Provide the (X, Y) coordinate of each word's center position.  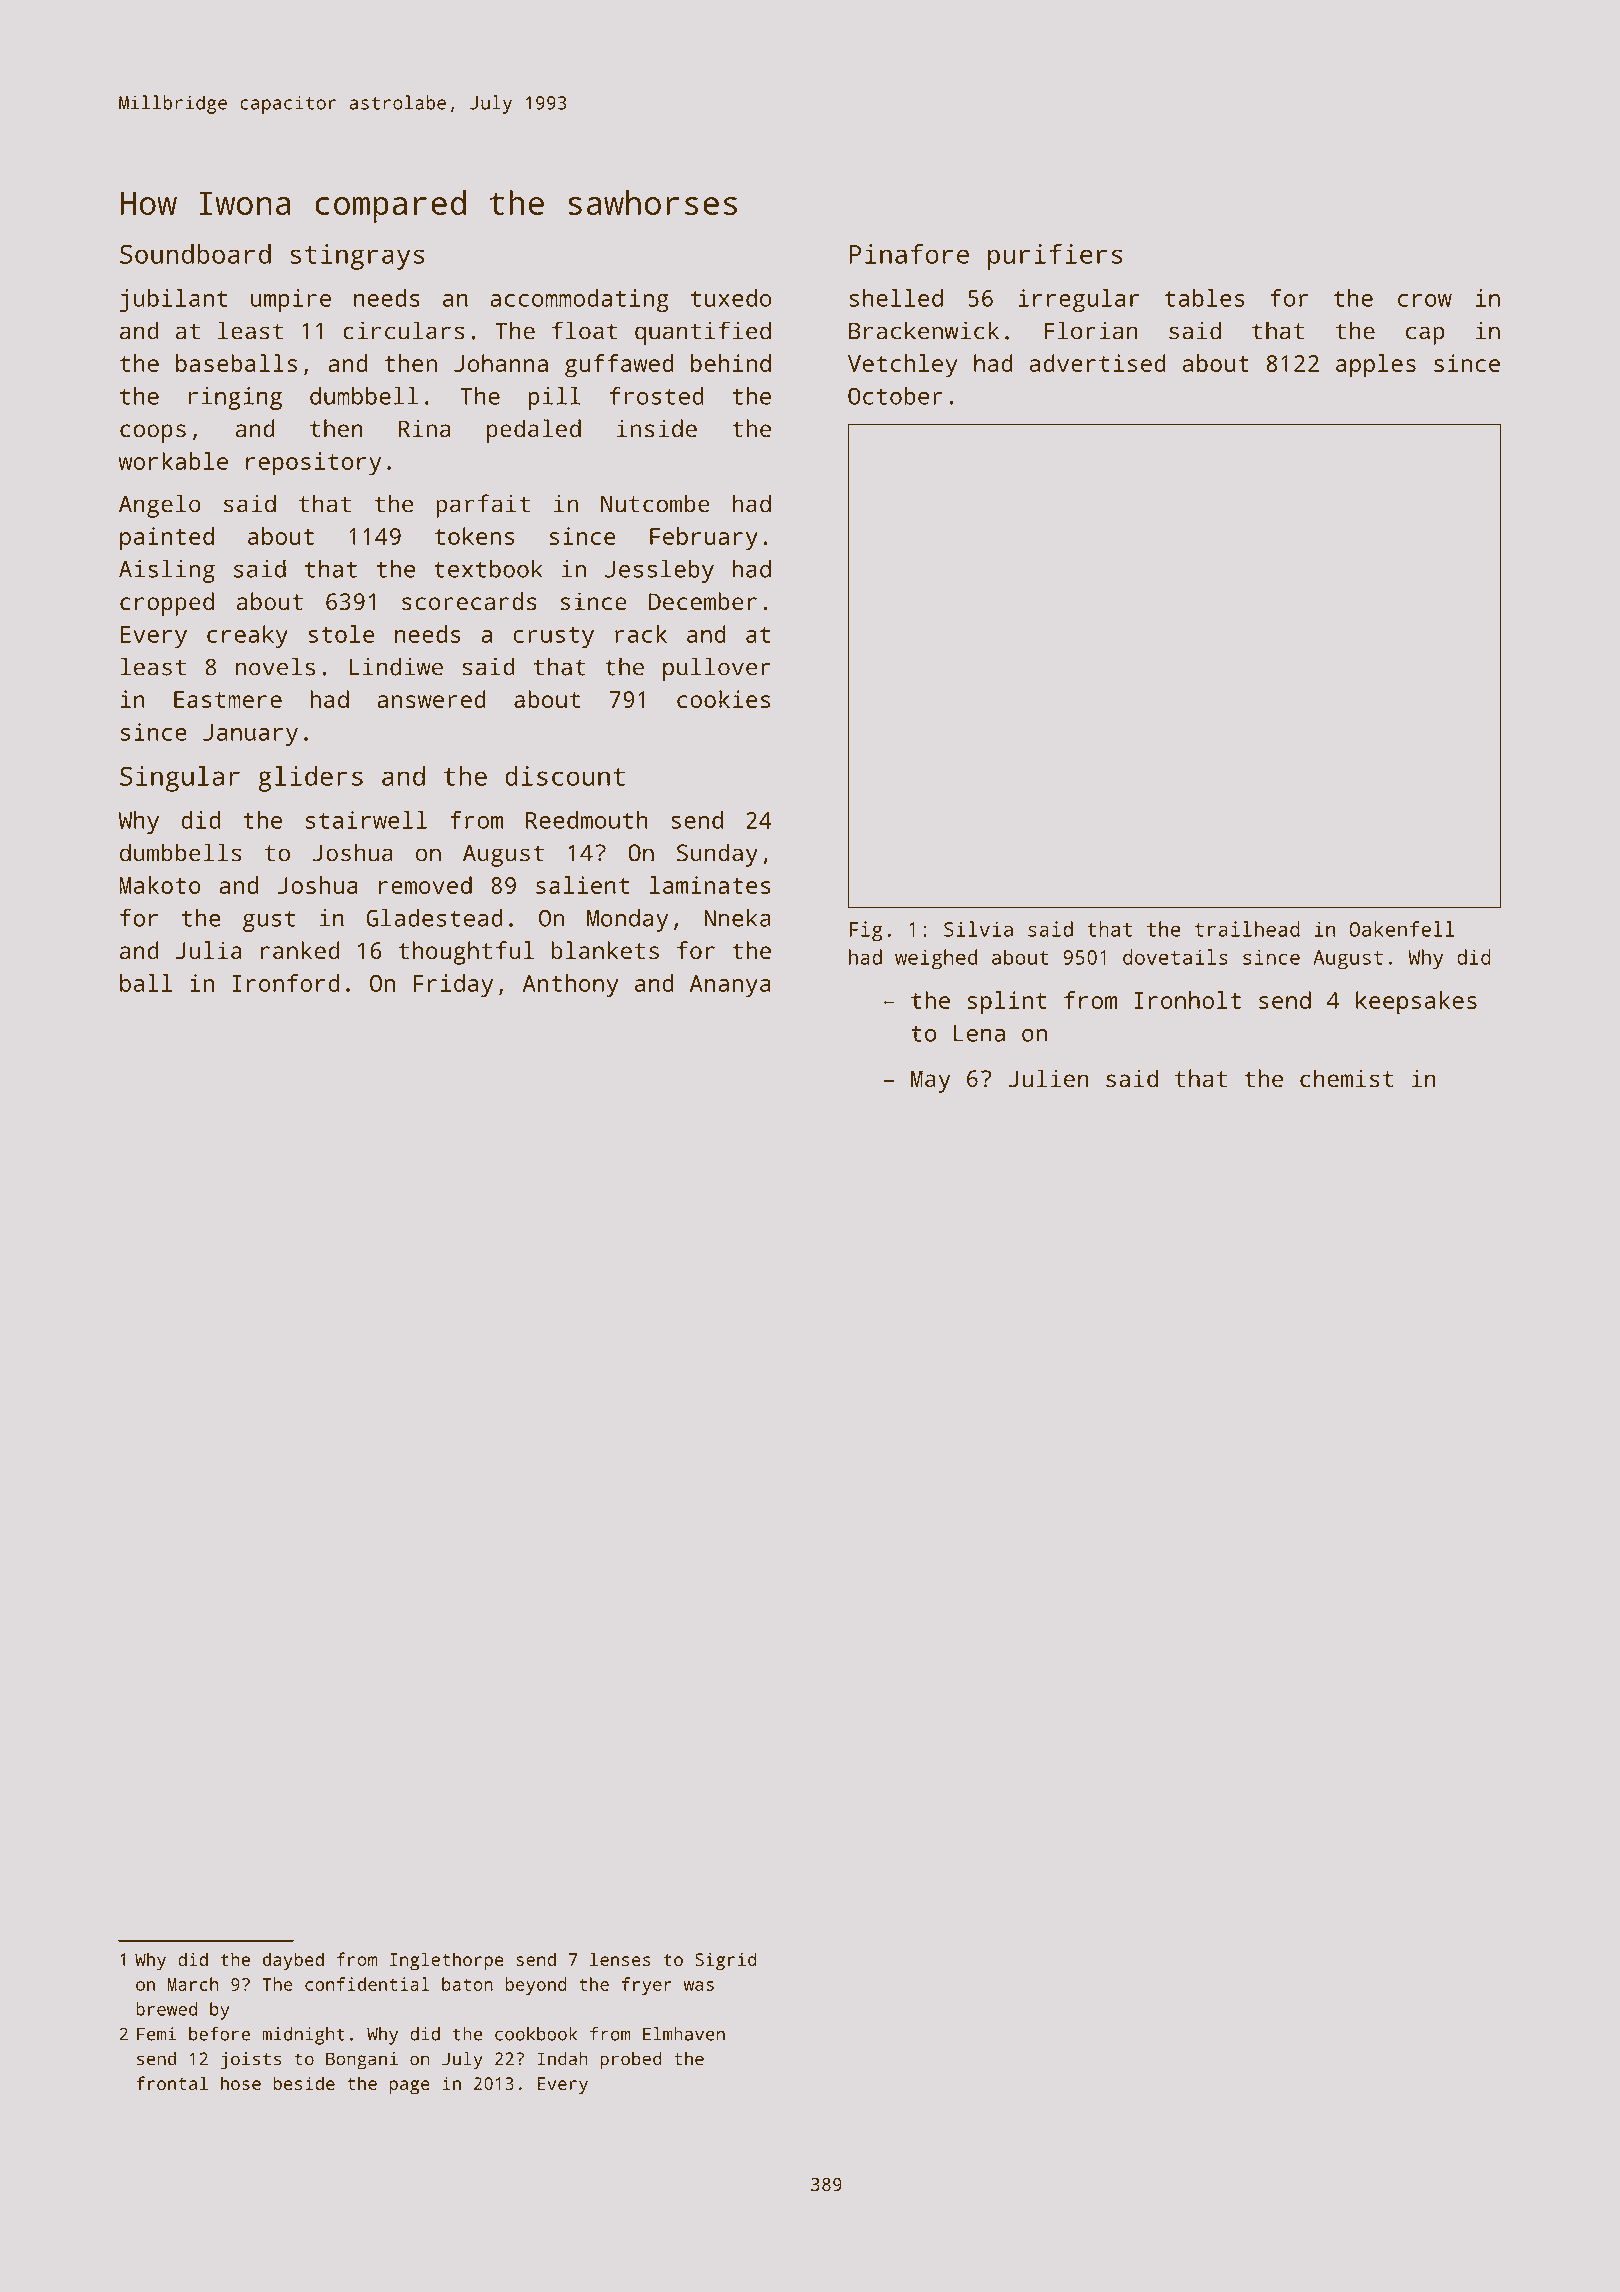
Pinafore (909, 254)
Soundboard (195, 254)
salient (582, 885)
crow (1425, 300)
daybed (293, 1961)
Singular (180, 779)
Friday (453, 985)
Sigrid (725, 1961)
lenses (620, 1959)
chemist (1347, 1078)
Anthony (570, 985)
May (931, 1081)
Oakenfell (1402, 929)
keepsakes (1416, 1003)
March (193, 1984)
